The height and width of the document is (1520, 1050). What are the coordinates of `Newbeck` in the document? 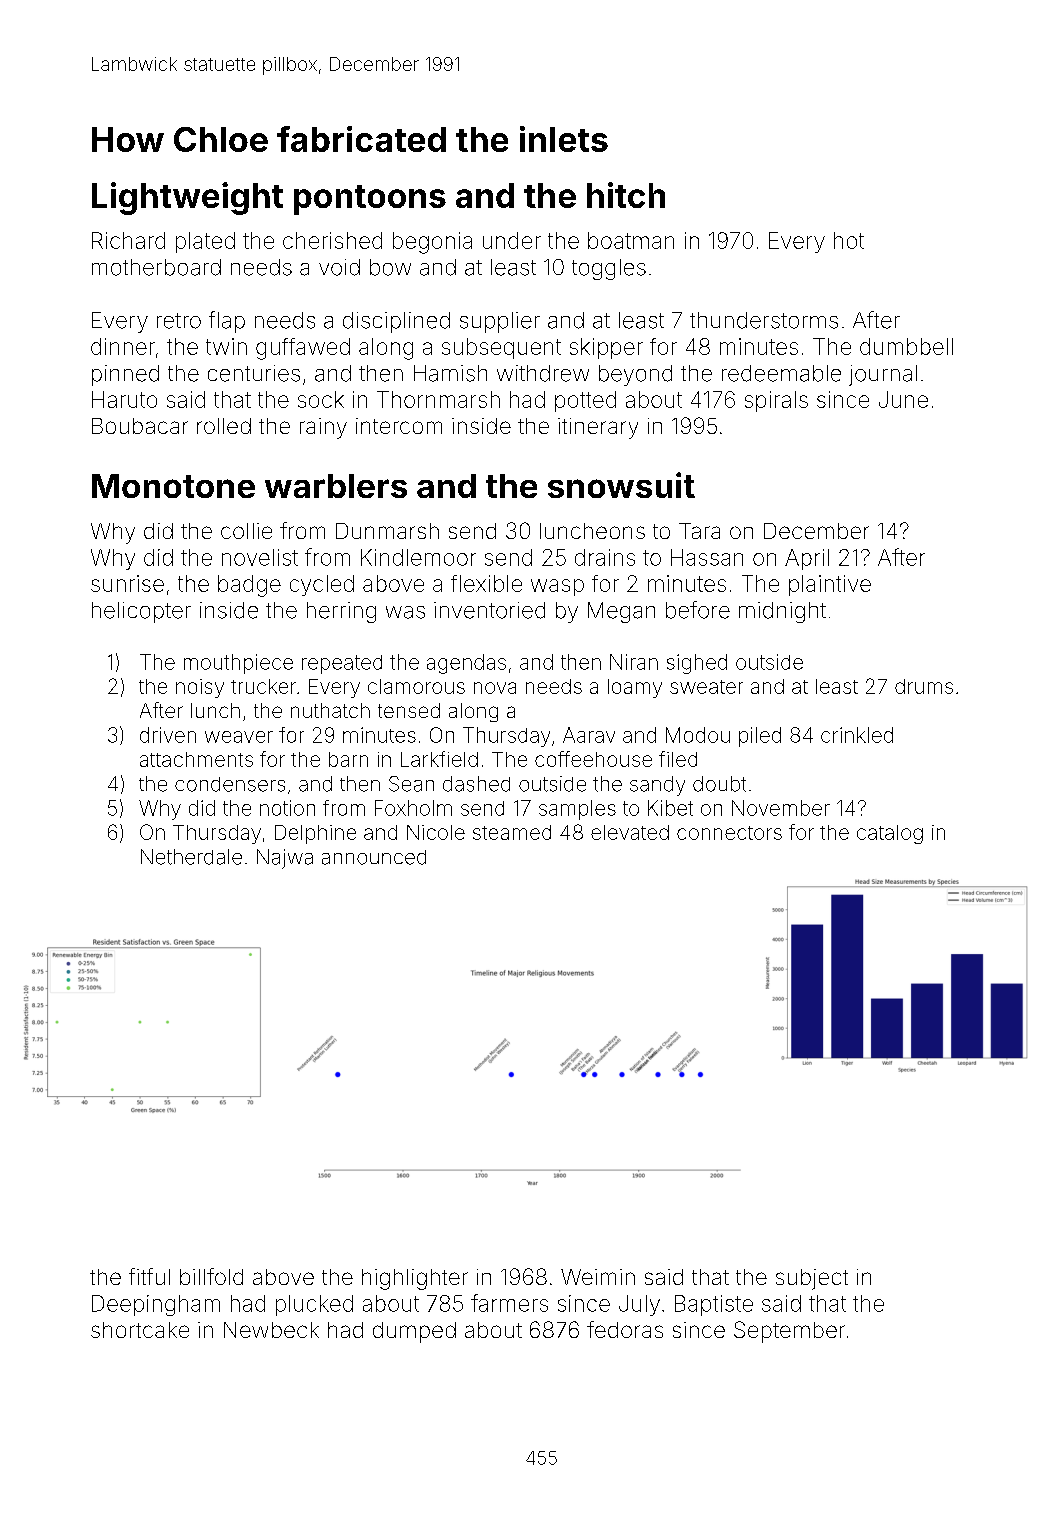 It's located at (271, 1330).
